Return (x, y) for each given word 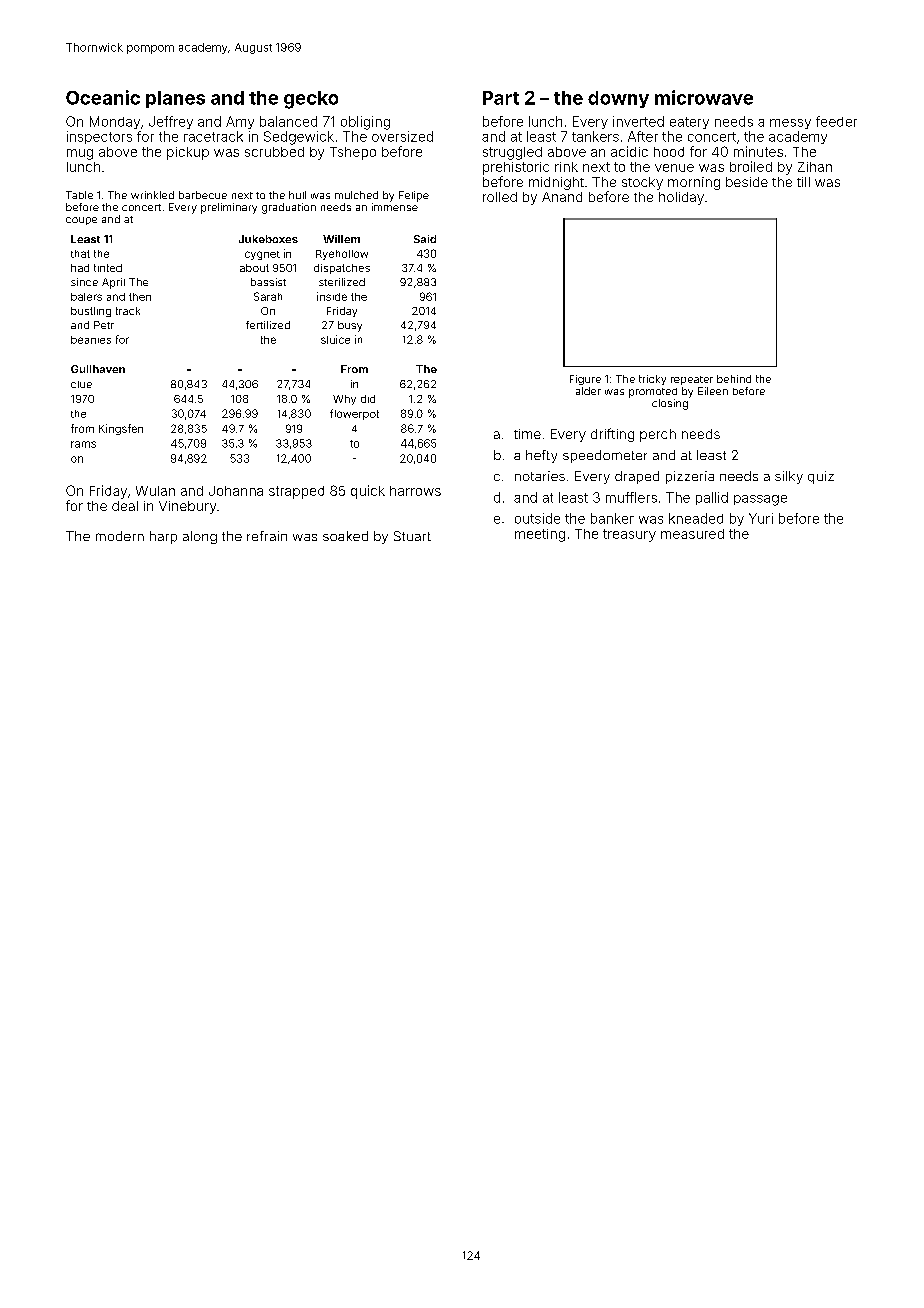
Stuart (412, 536)
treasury (629, 535)
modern (120, 536)
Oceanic (103, 97)
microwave (704, 97)
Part (501, 98)
